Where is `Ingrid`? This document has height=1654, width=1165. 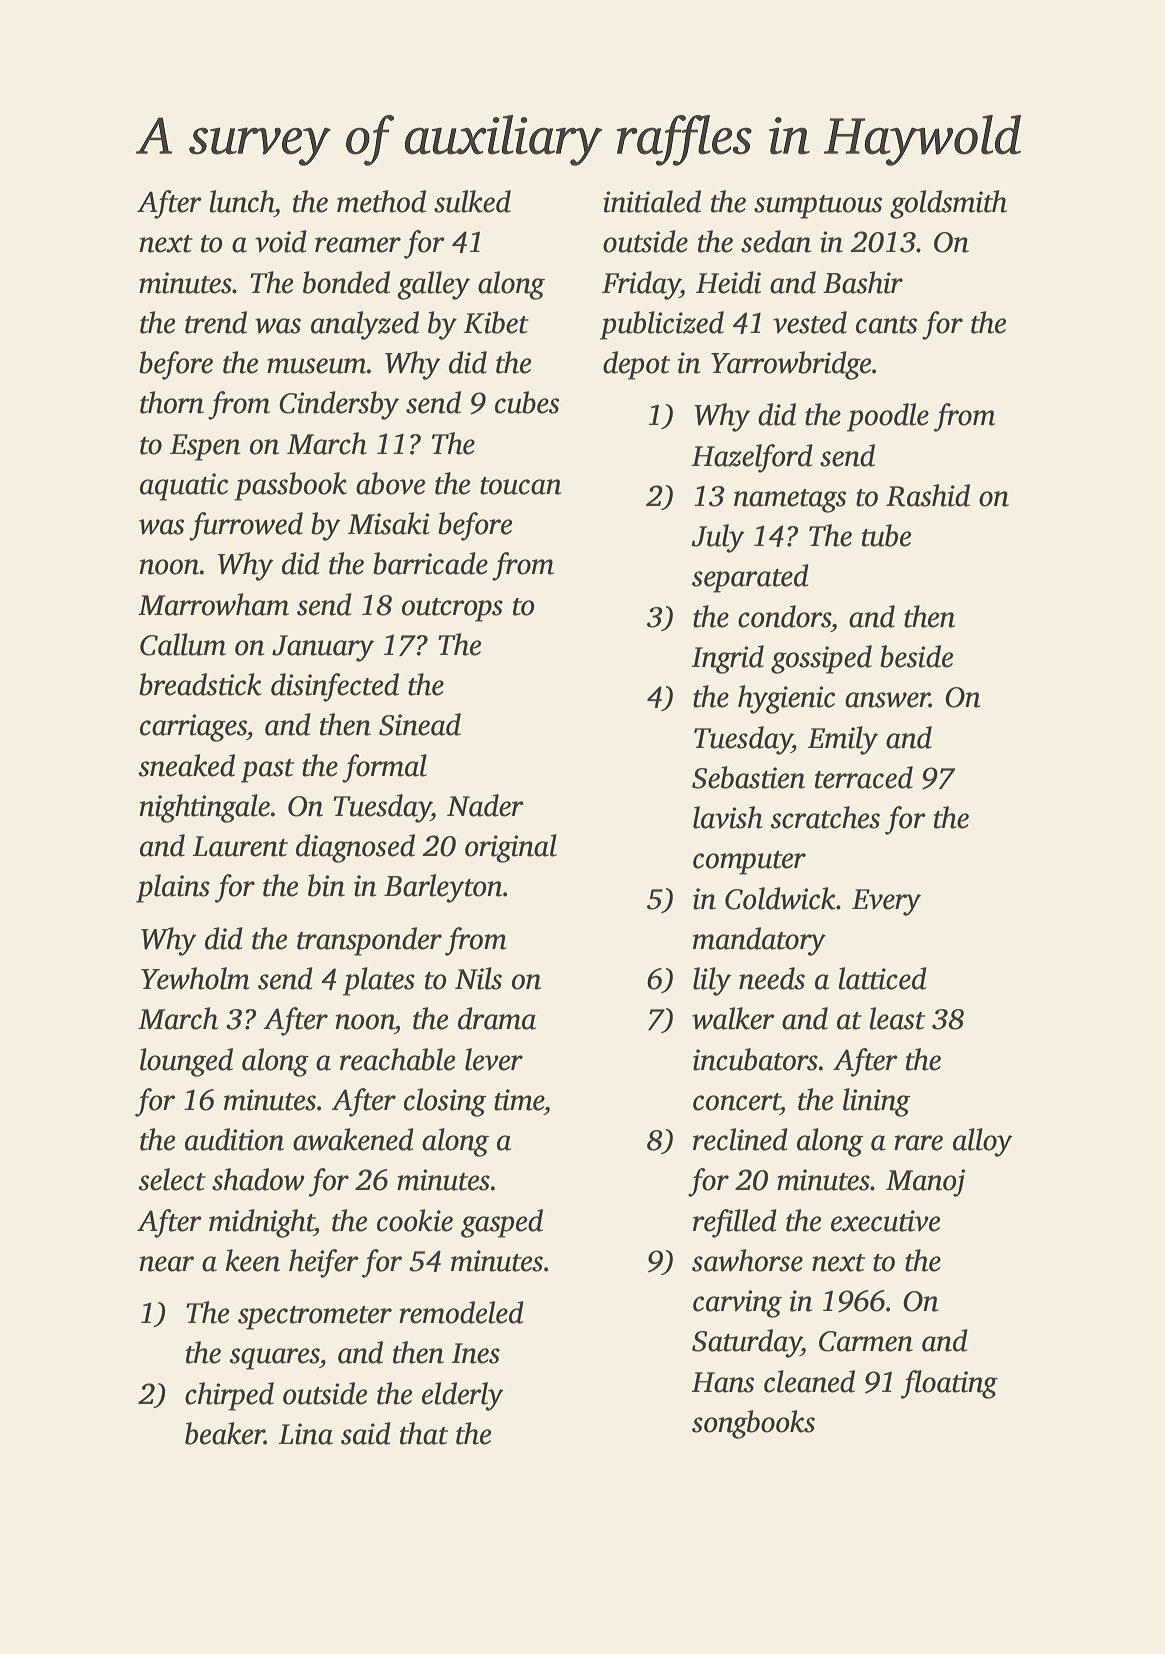 Ingrid is located at coordinates (728, 659).
